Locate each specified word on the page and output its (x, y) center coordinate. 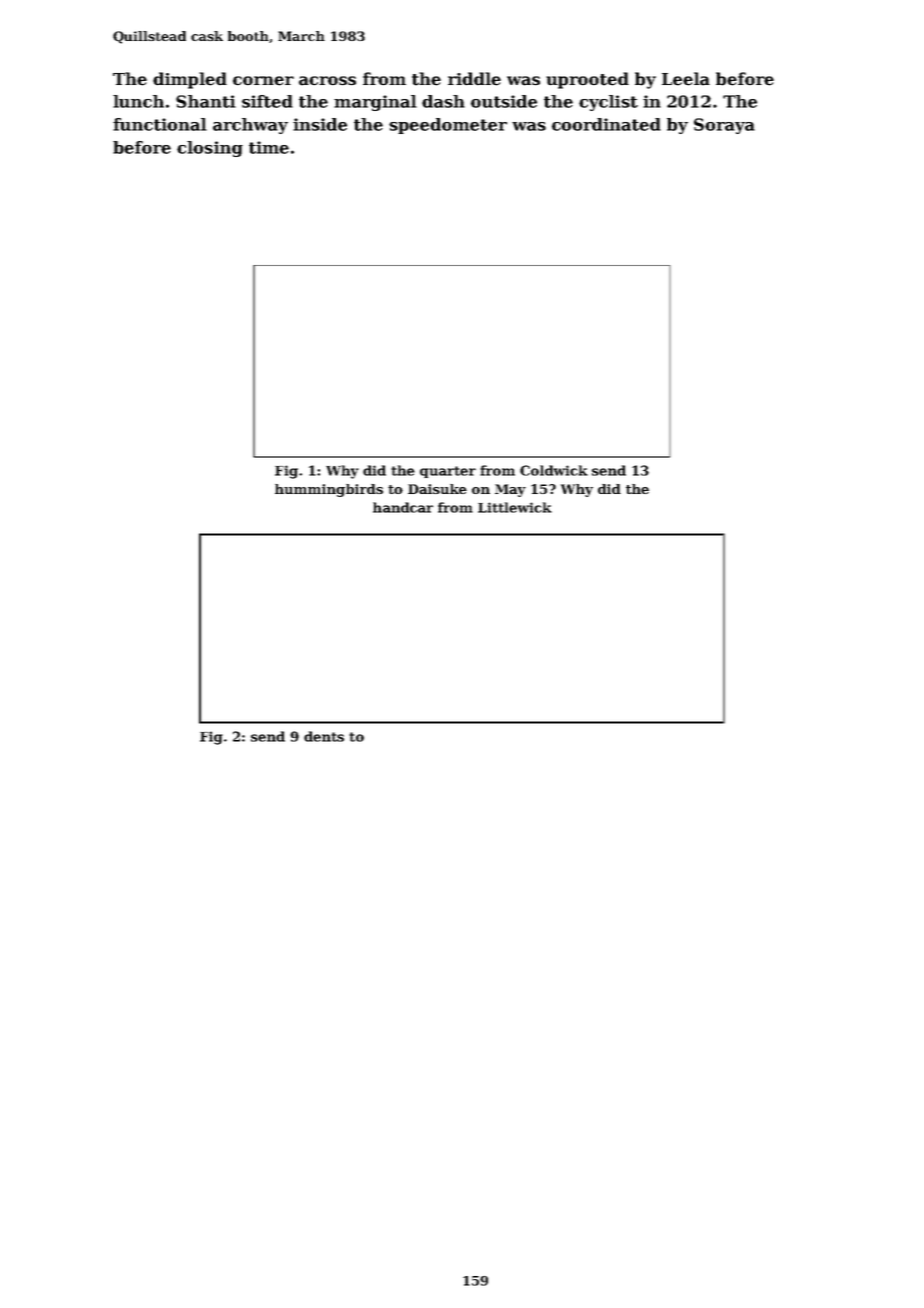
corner (263, 81)
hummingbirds (329, 490)
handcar (403, 507)
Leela (686, 79)
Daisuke (437, 489)
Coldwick (554, 470)
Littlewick (515, 507)
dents (324, 736)
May (510, 490)
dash (443, 101)
